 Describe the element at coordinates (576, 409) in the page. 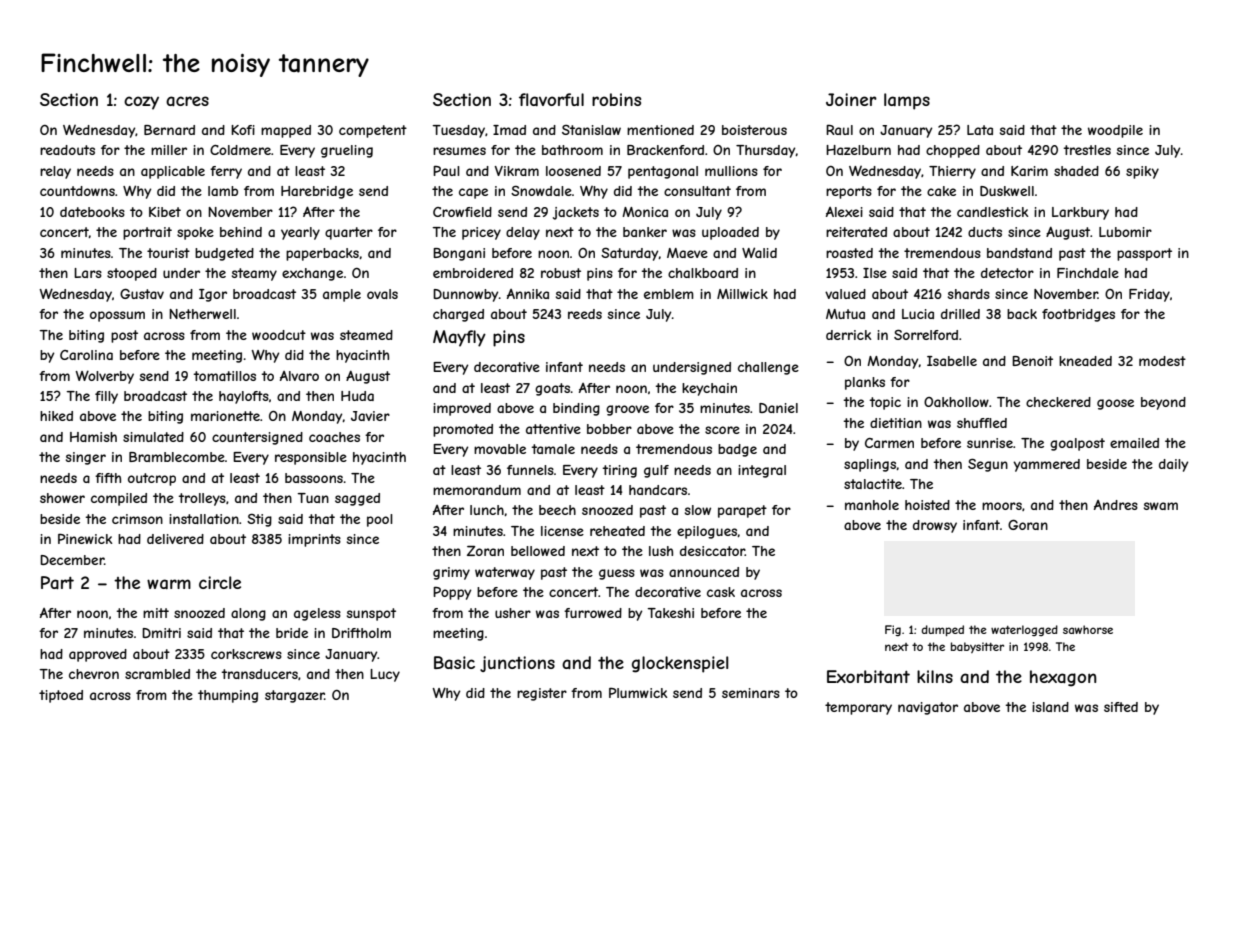

I see `binding` at that location.
